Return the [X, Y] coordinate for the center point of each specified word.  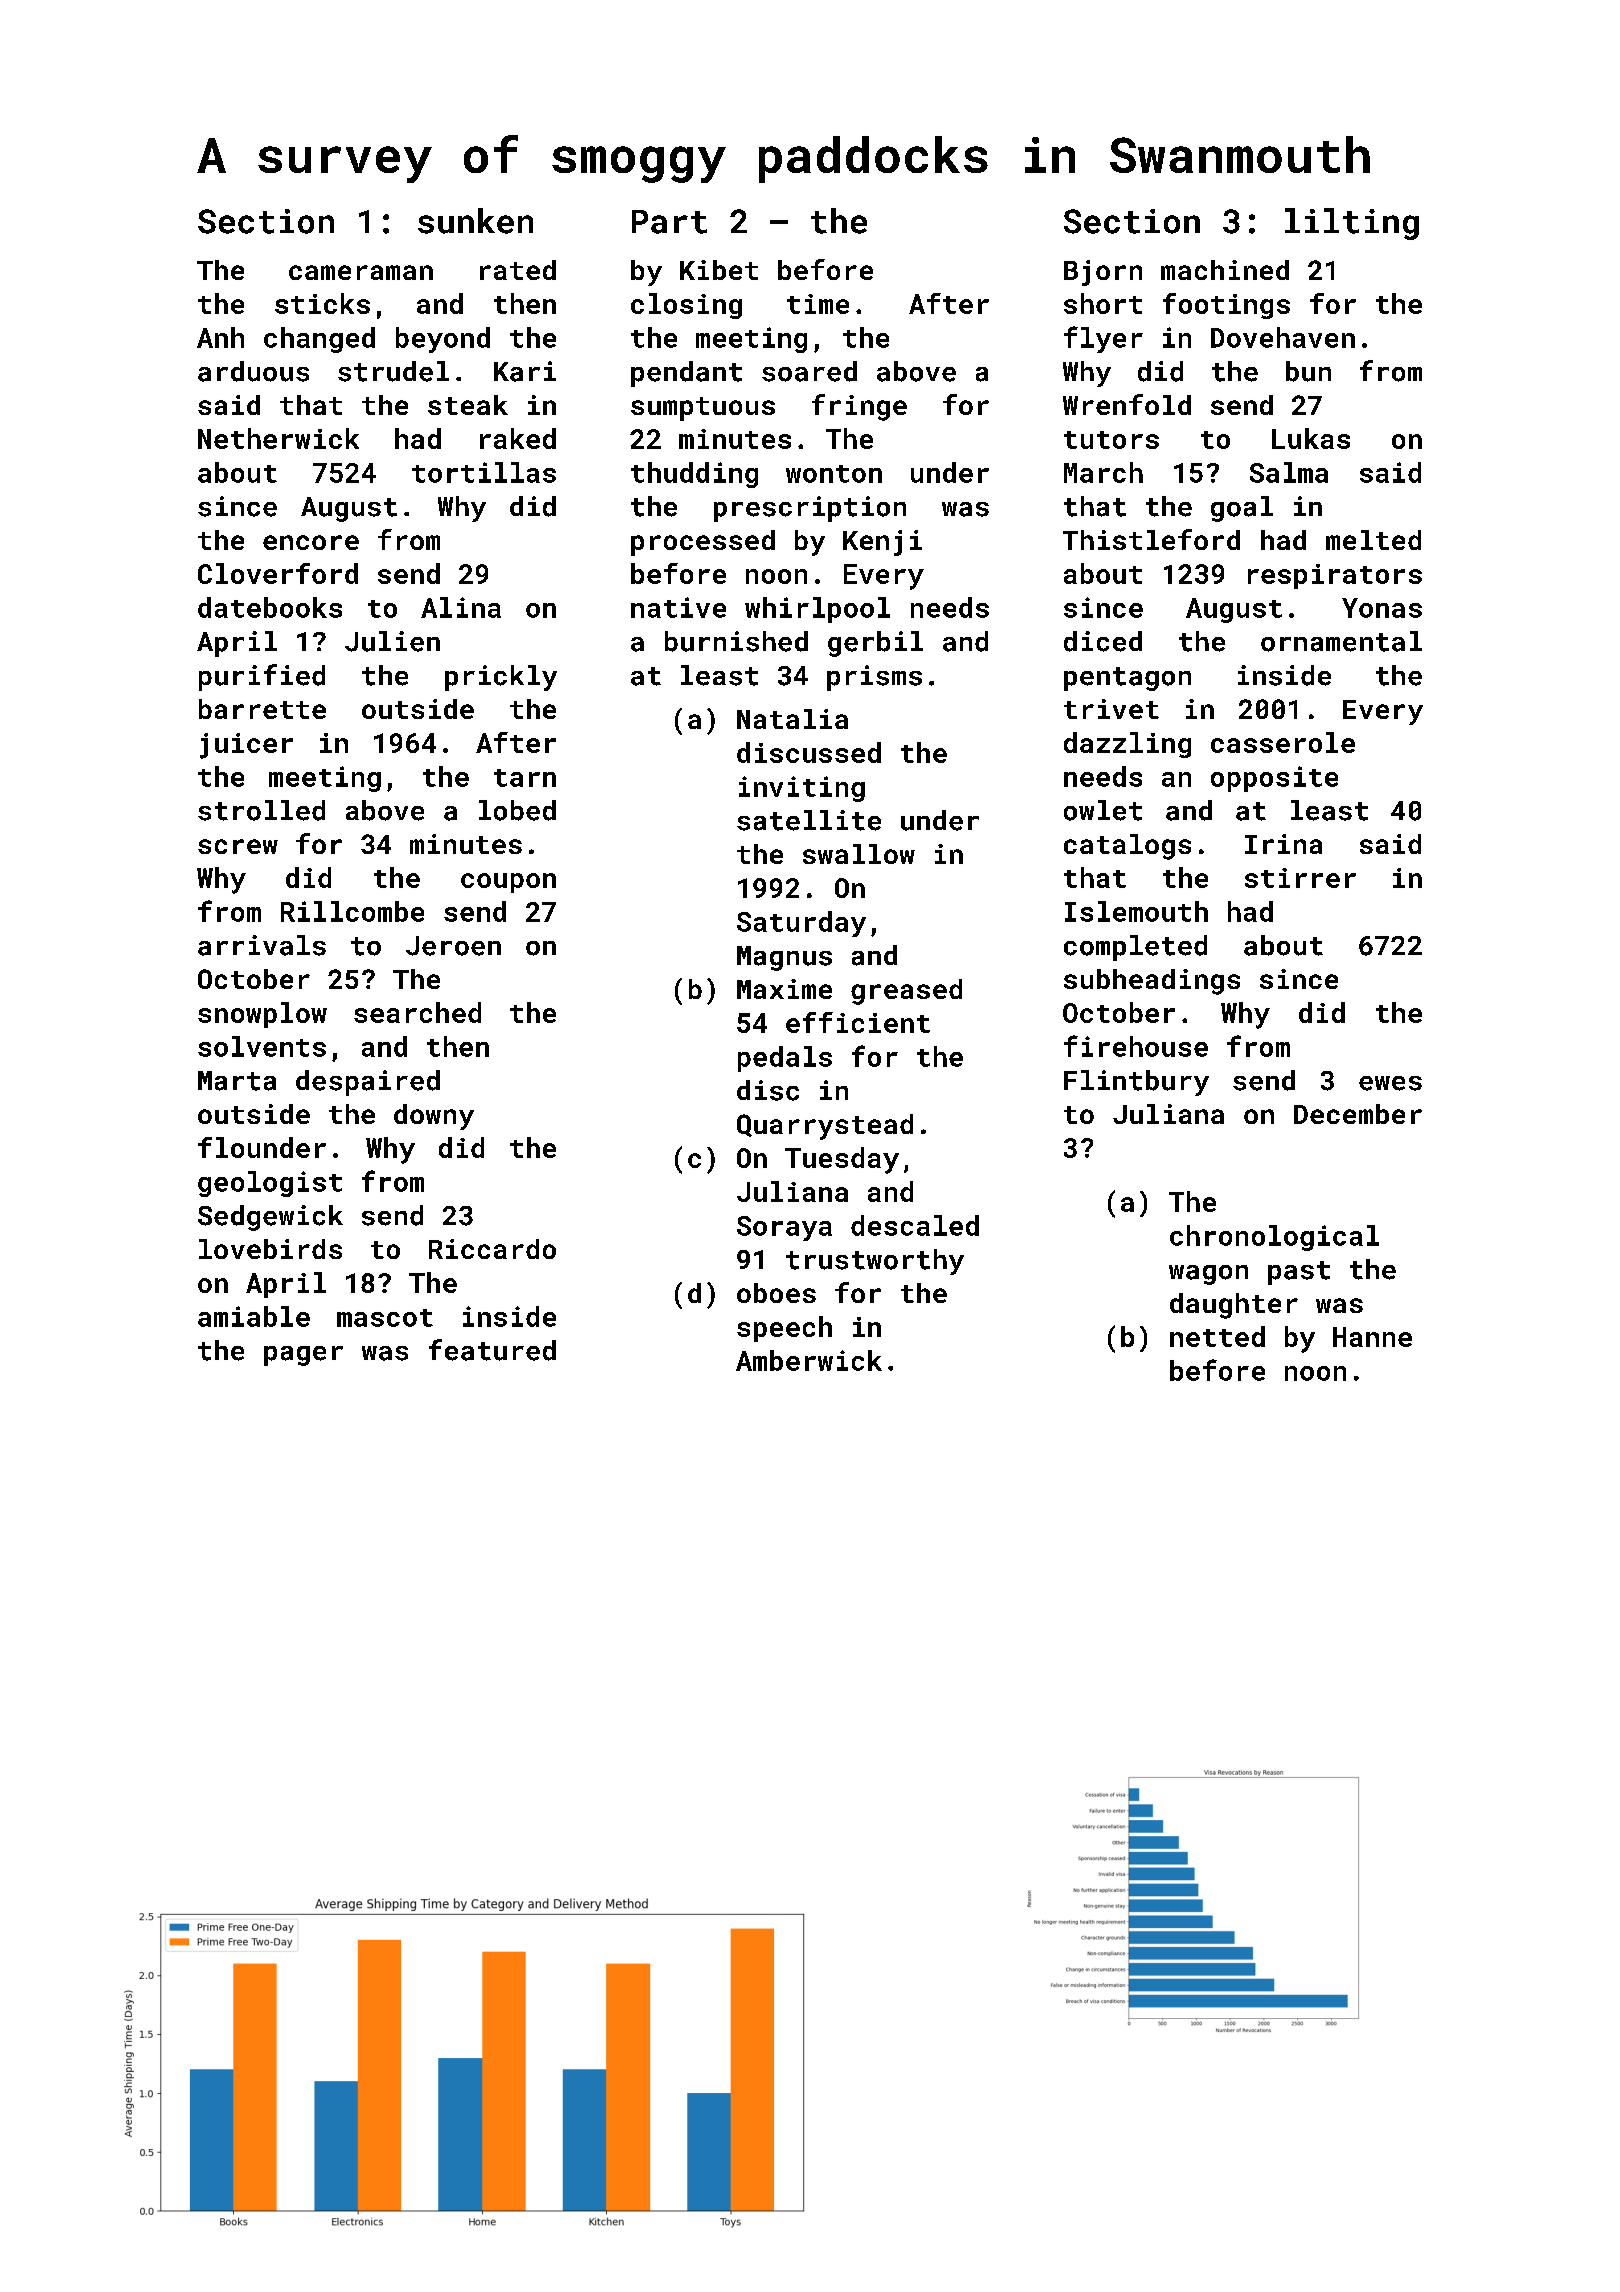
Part [669, 222]
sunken [475, 221]
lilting [1352, 224]
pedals [785, 1059]
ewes [1390, 1083]
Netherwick [278, 438]
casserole [1283, 742]
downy [434, 1117]
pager [303, 1356]
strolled [261, 810]
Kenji [882, 543]
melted [1373, 540]
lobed [517, 810]
